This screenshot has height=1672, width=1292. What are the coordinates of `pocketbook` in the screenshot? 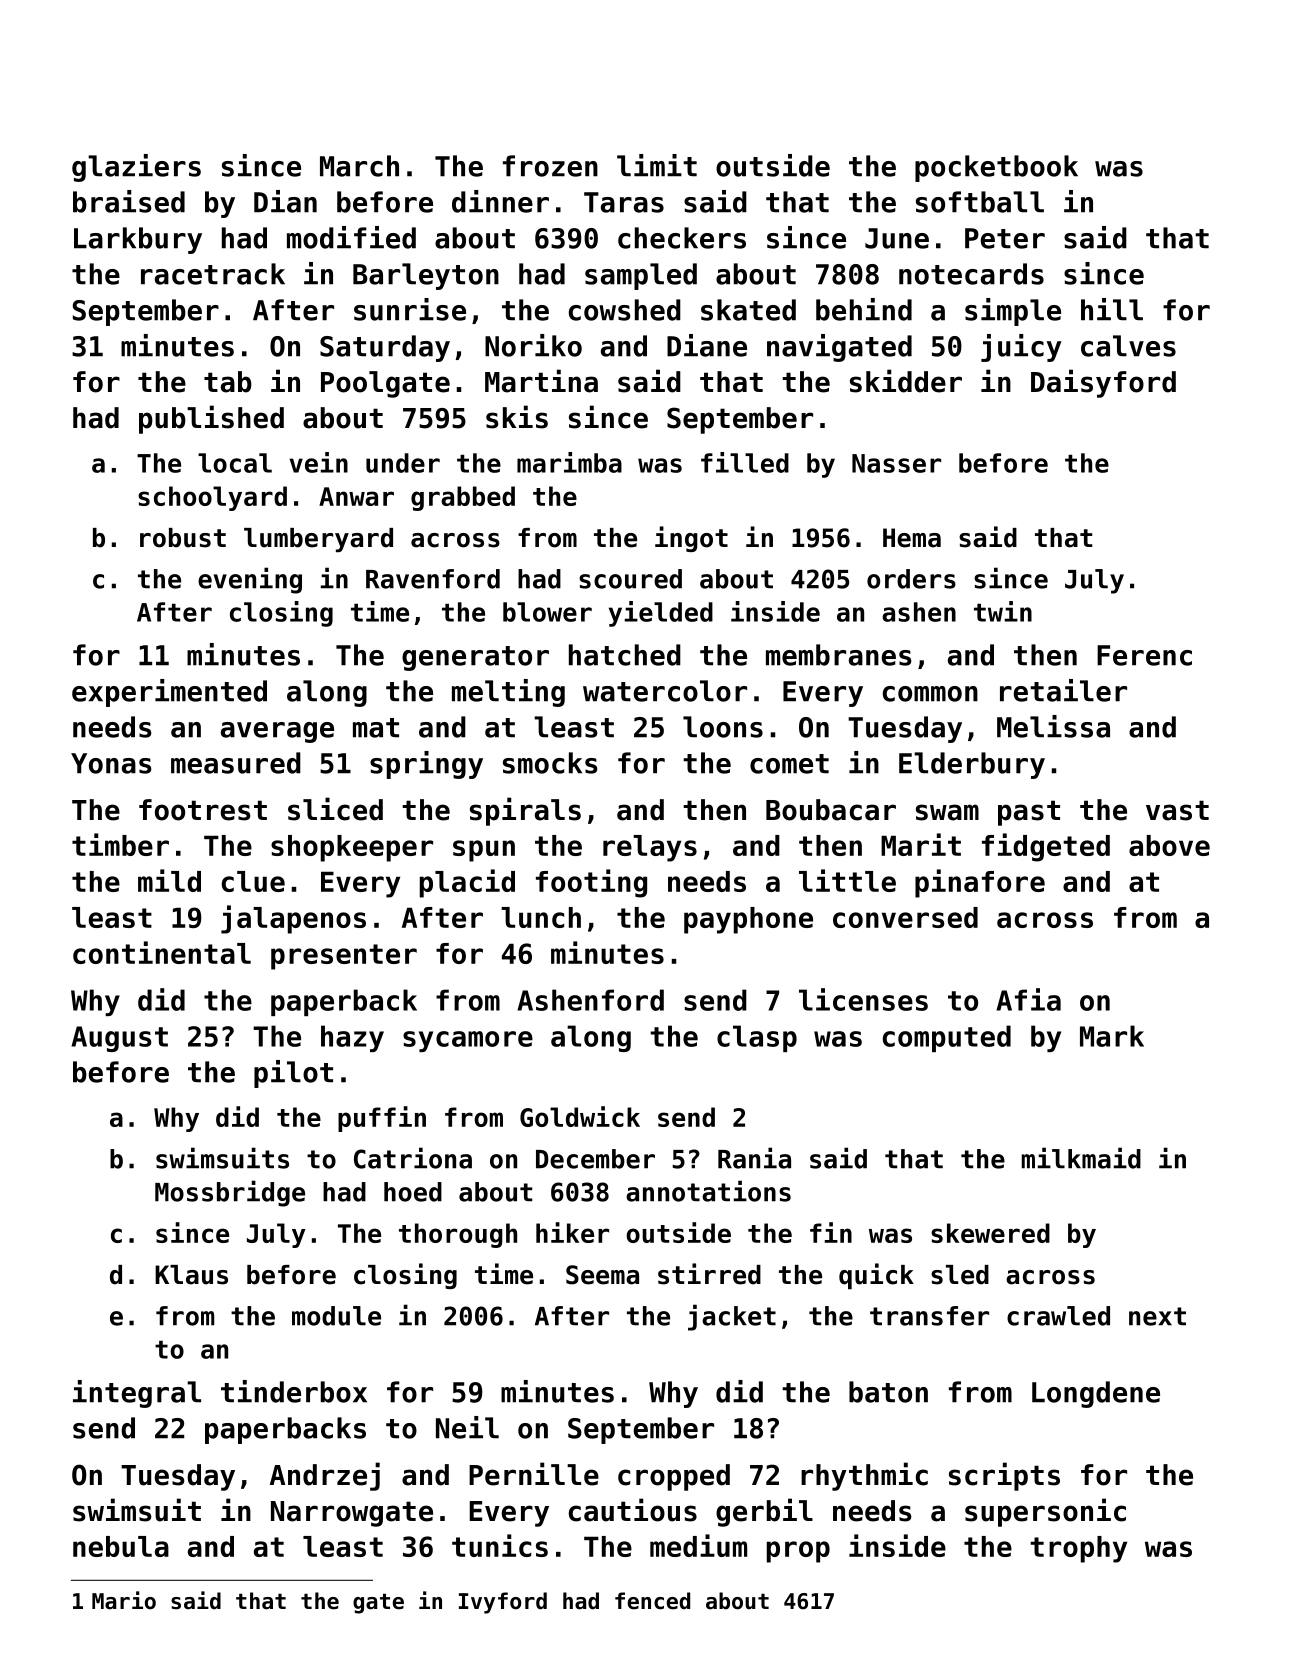 It's located at (996, 168).
